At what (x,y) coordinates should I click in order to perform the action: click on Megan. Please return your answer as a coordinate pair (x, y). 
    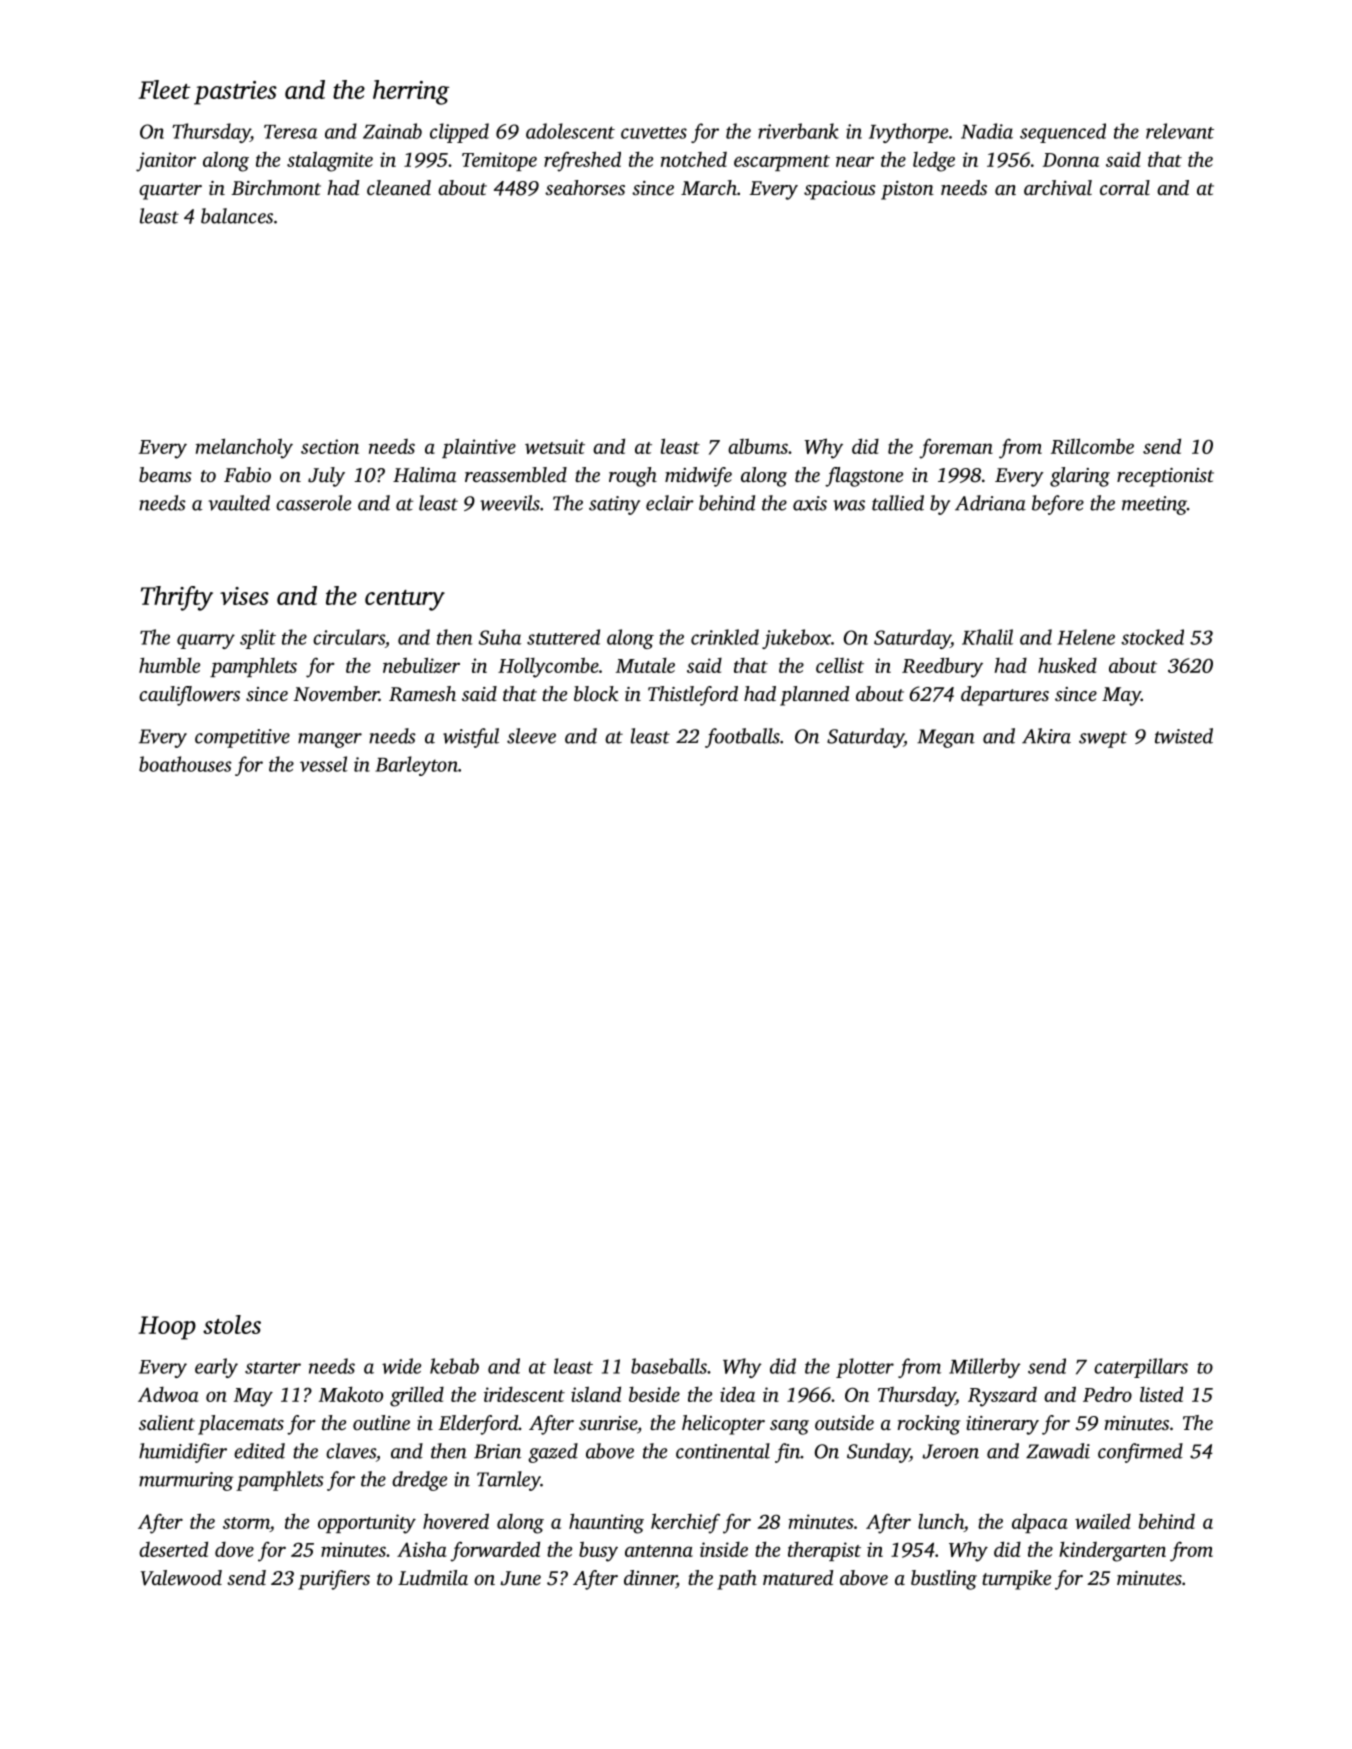
    Looking at the image, I should click on (946, 738).
